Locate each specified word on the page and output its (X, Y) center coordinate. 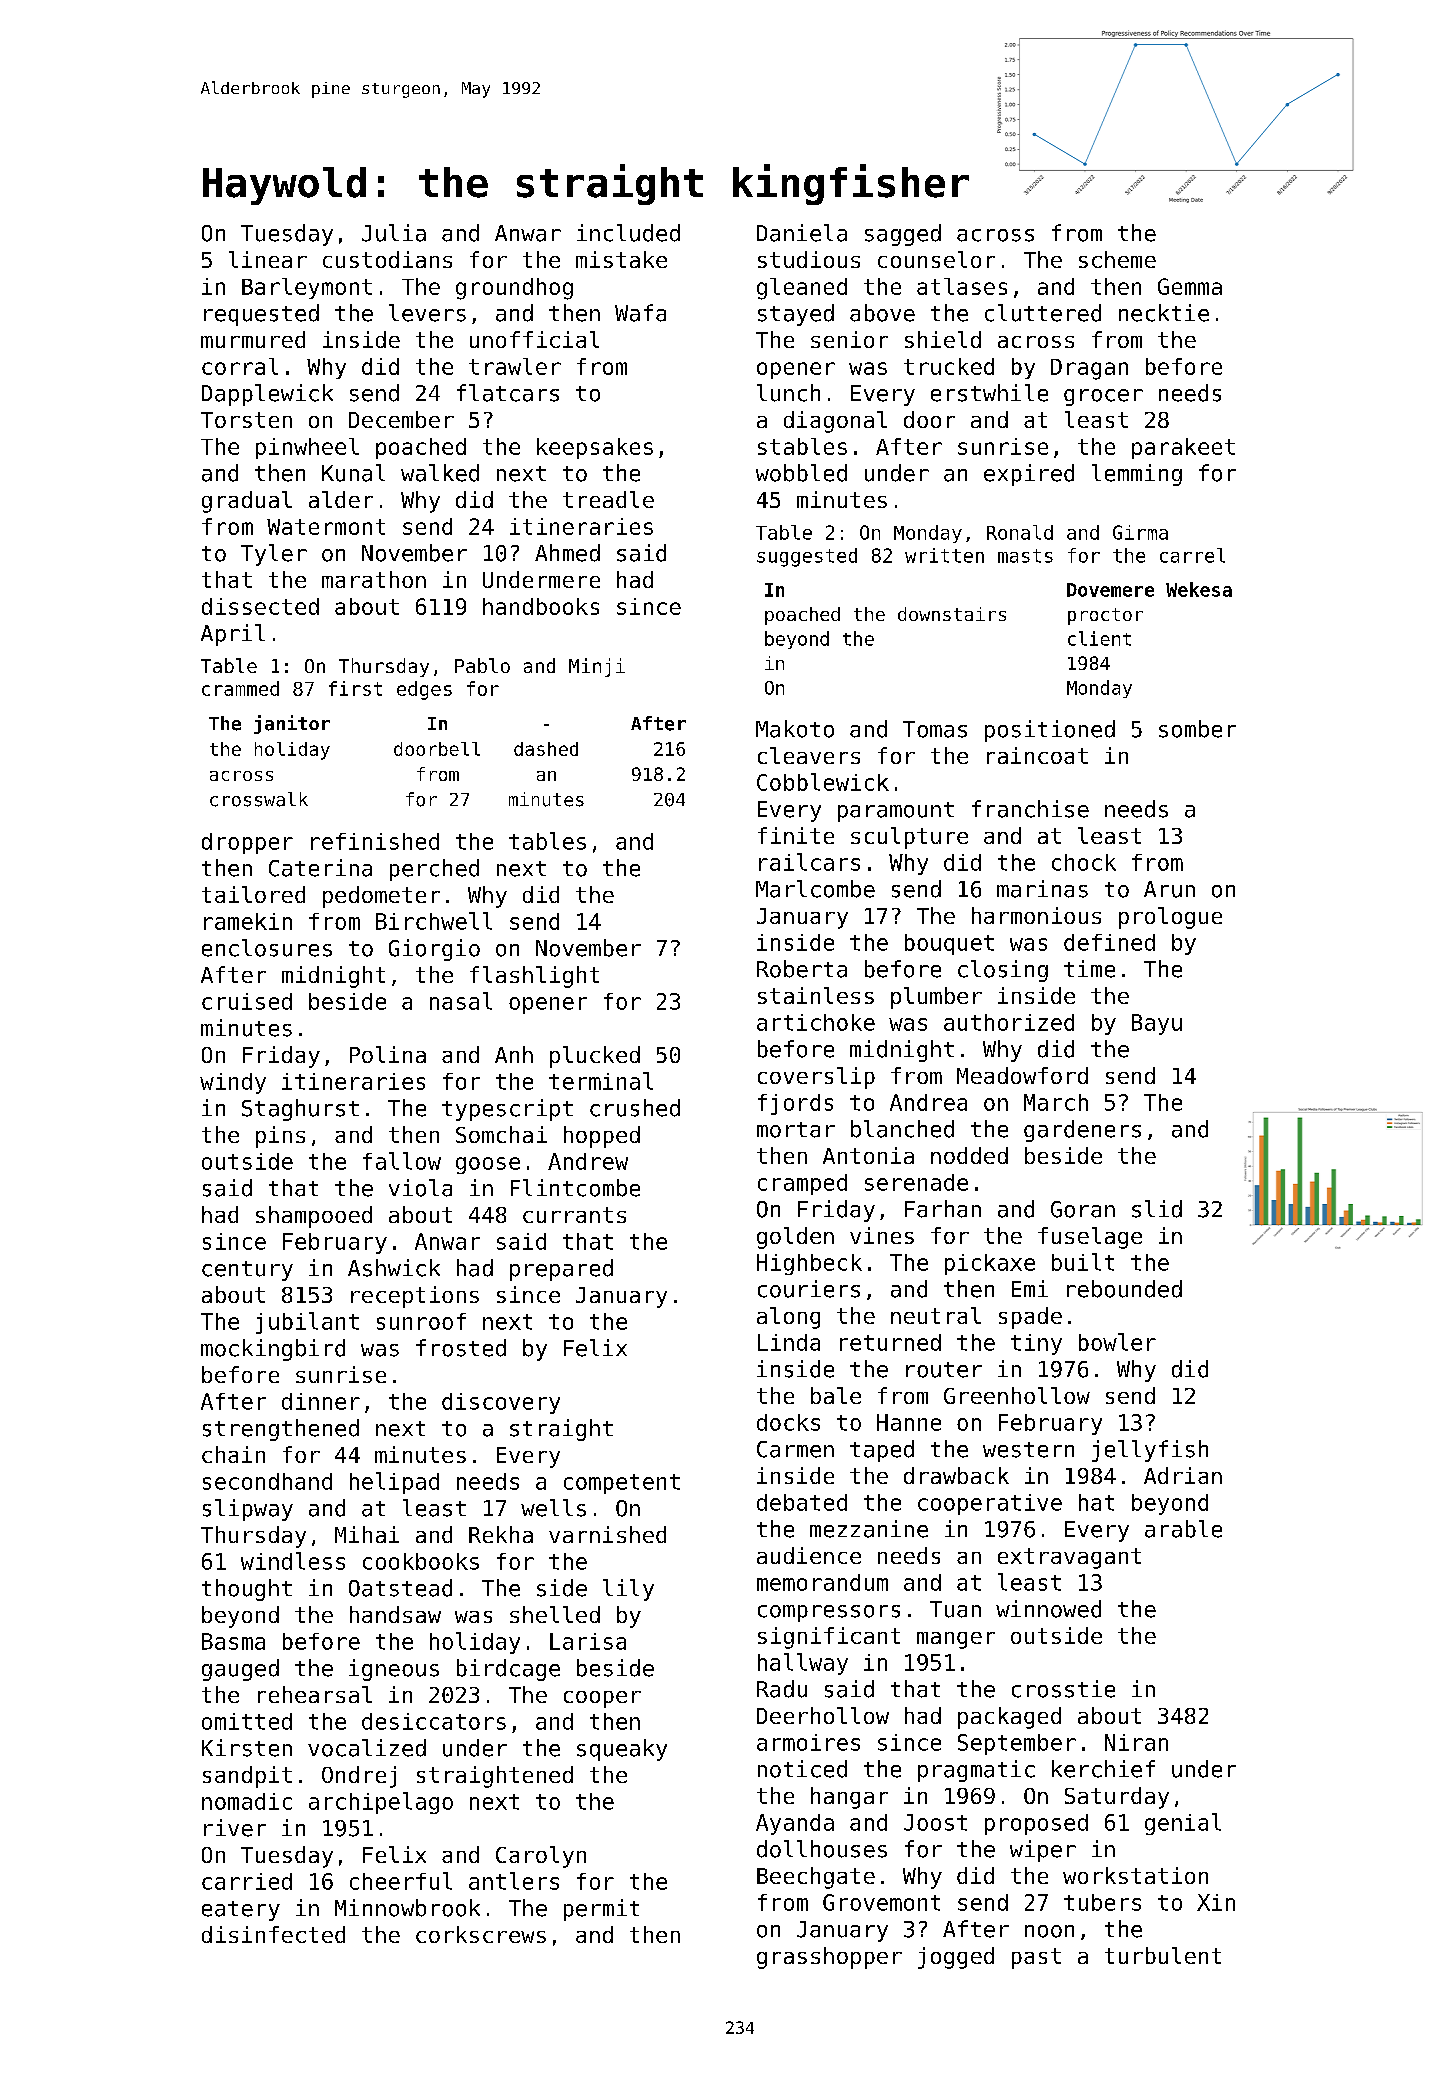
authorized (1009, 1022)
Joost (935, 1822)
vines (882, 1235)
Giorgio (434, 950)
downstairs (952, 614)
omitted (247, 1721)
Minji (597, 667)
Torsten (246, 420)
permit (601, 1910)
